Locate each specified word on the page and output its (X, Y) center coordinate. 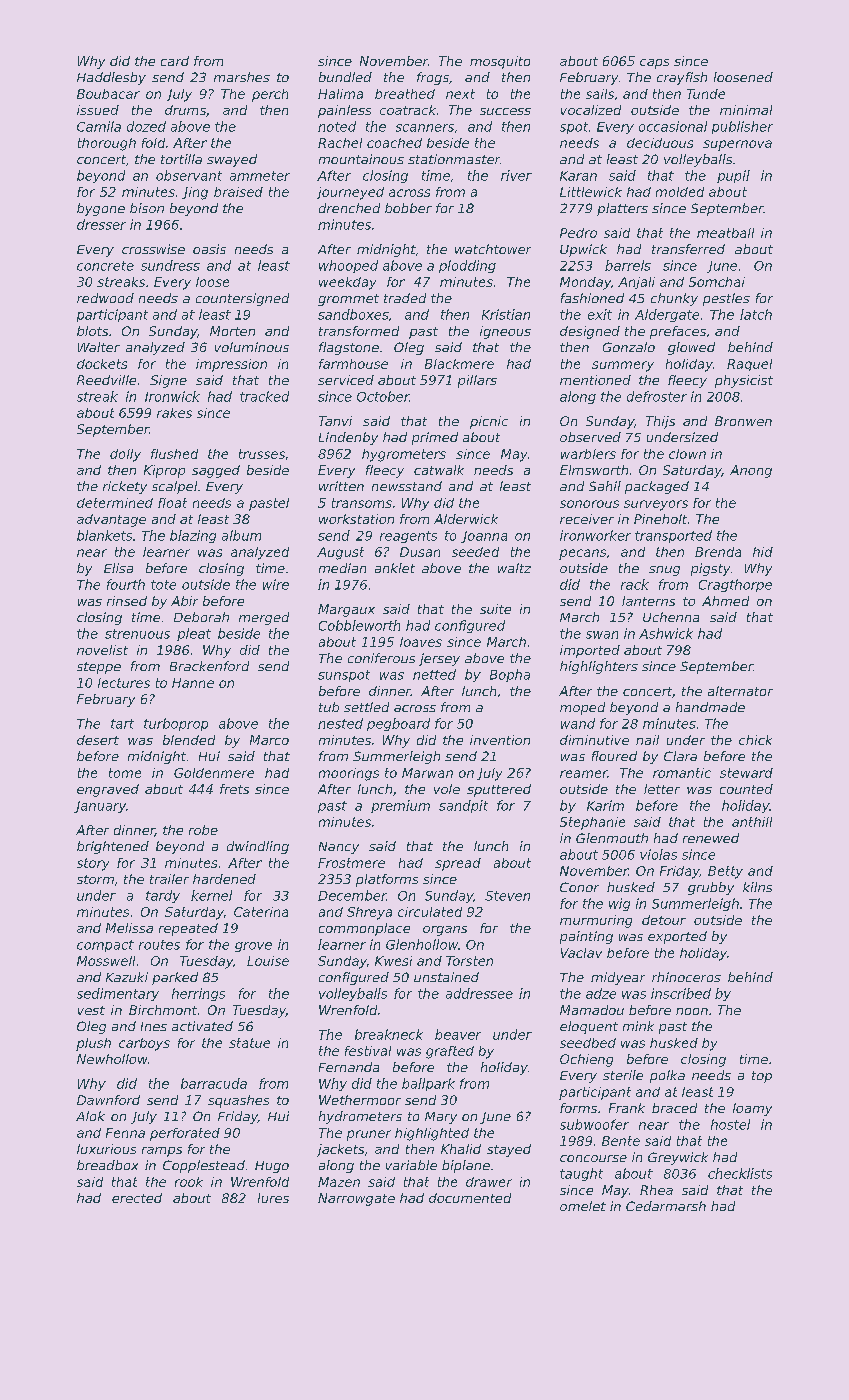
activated (202, 1026)
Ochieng (586, 1060)
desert (98, 740)
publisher (742, 127)
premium (400, 806)
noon (692, 1011)
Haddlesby (111, 78)
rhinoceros (686, 977)
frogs (433, 78)
